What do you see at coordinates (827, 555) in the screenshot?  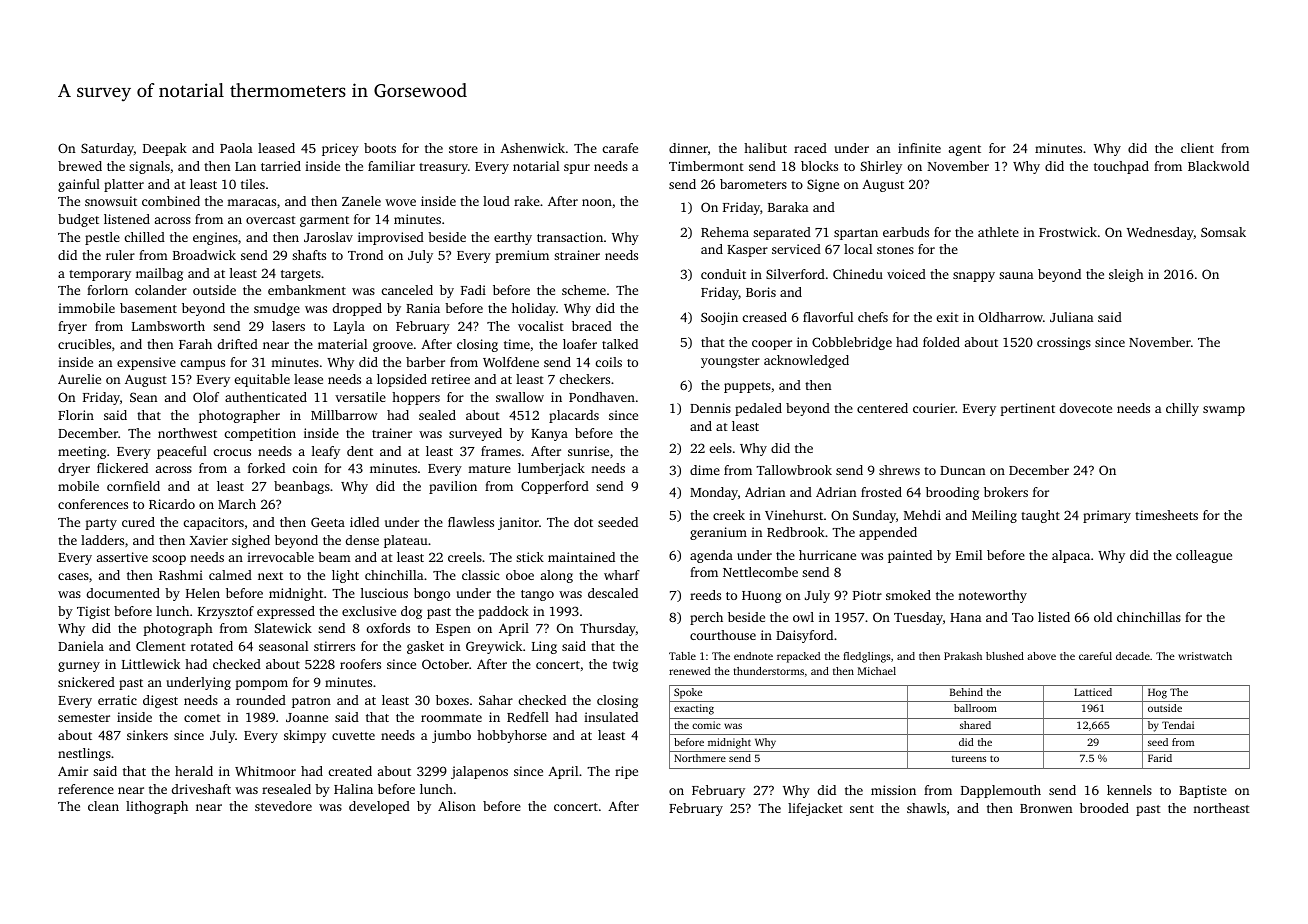 I see `hurricane` at bounding box center [827, 555].
